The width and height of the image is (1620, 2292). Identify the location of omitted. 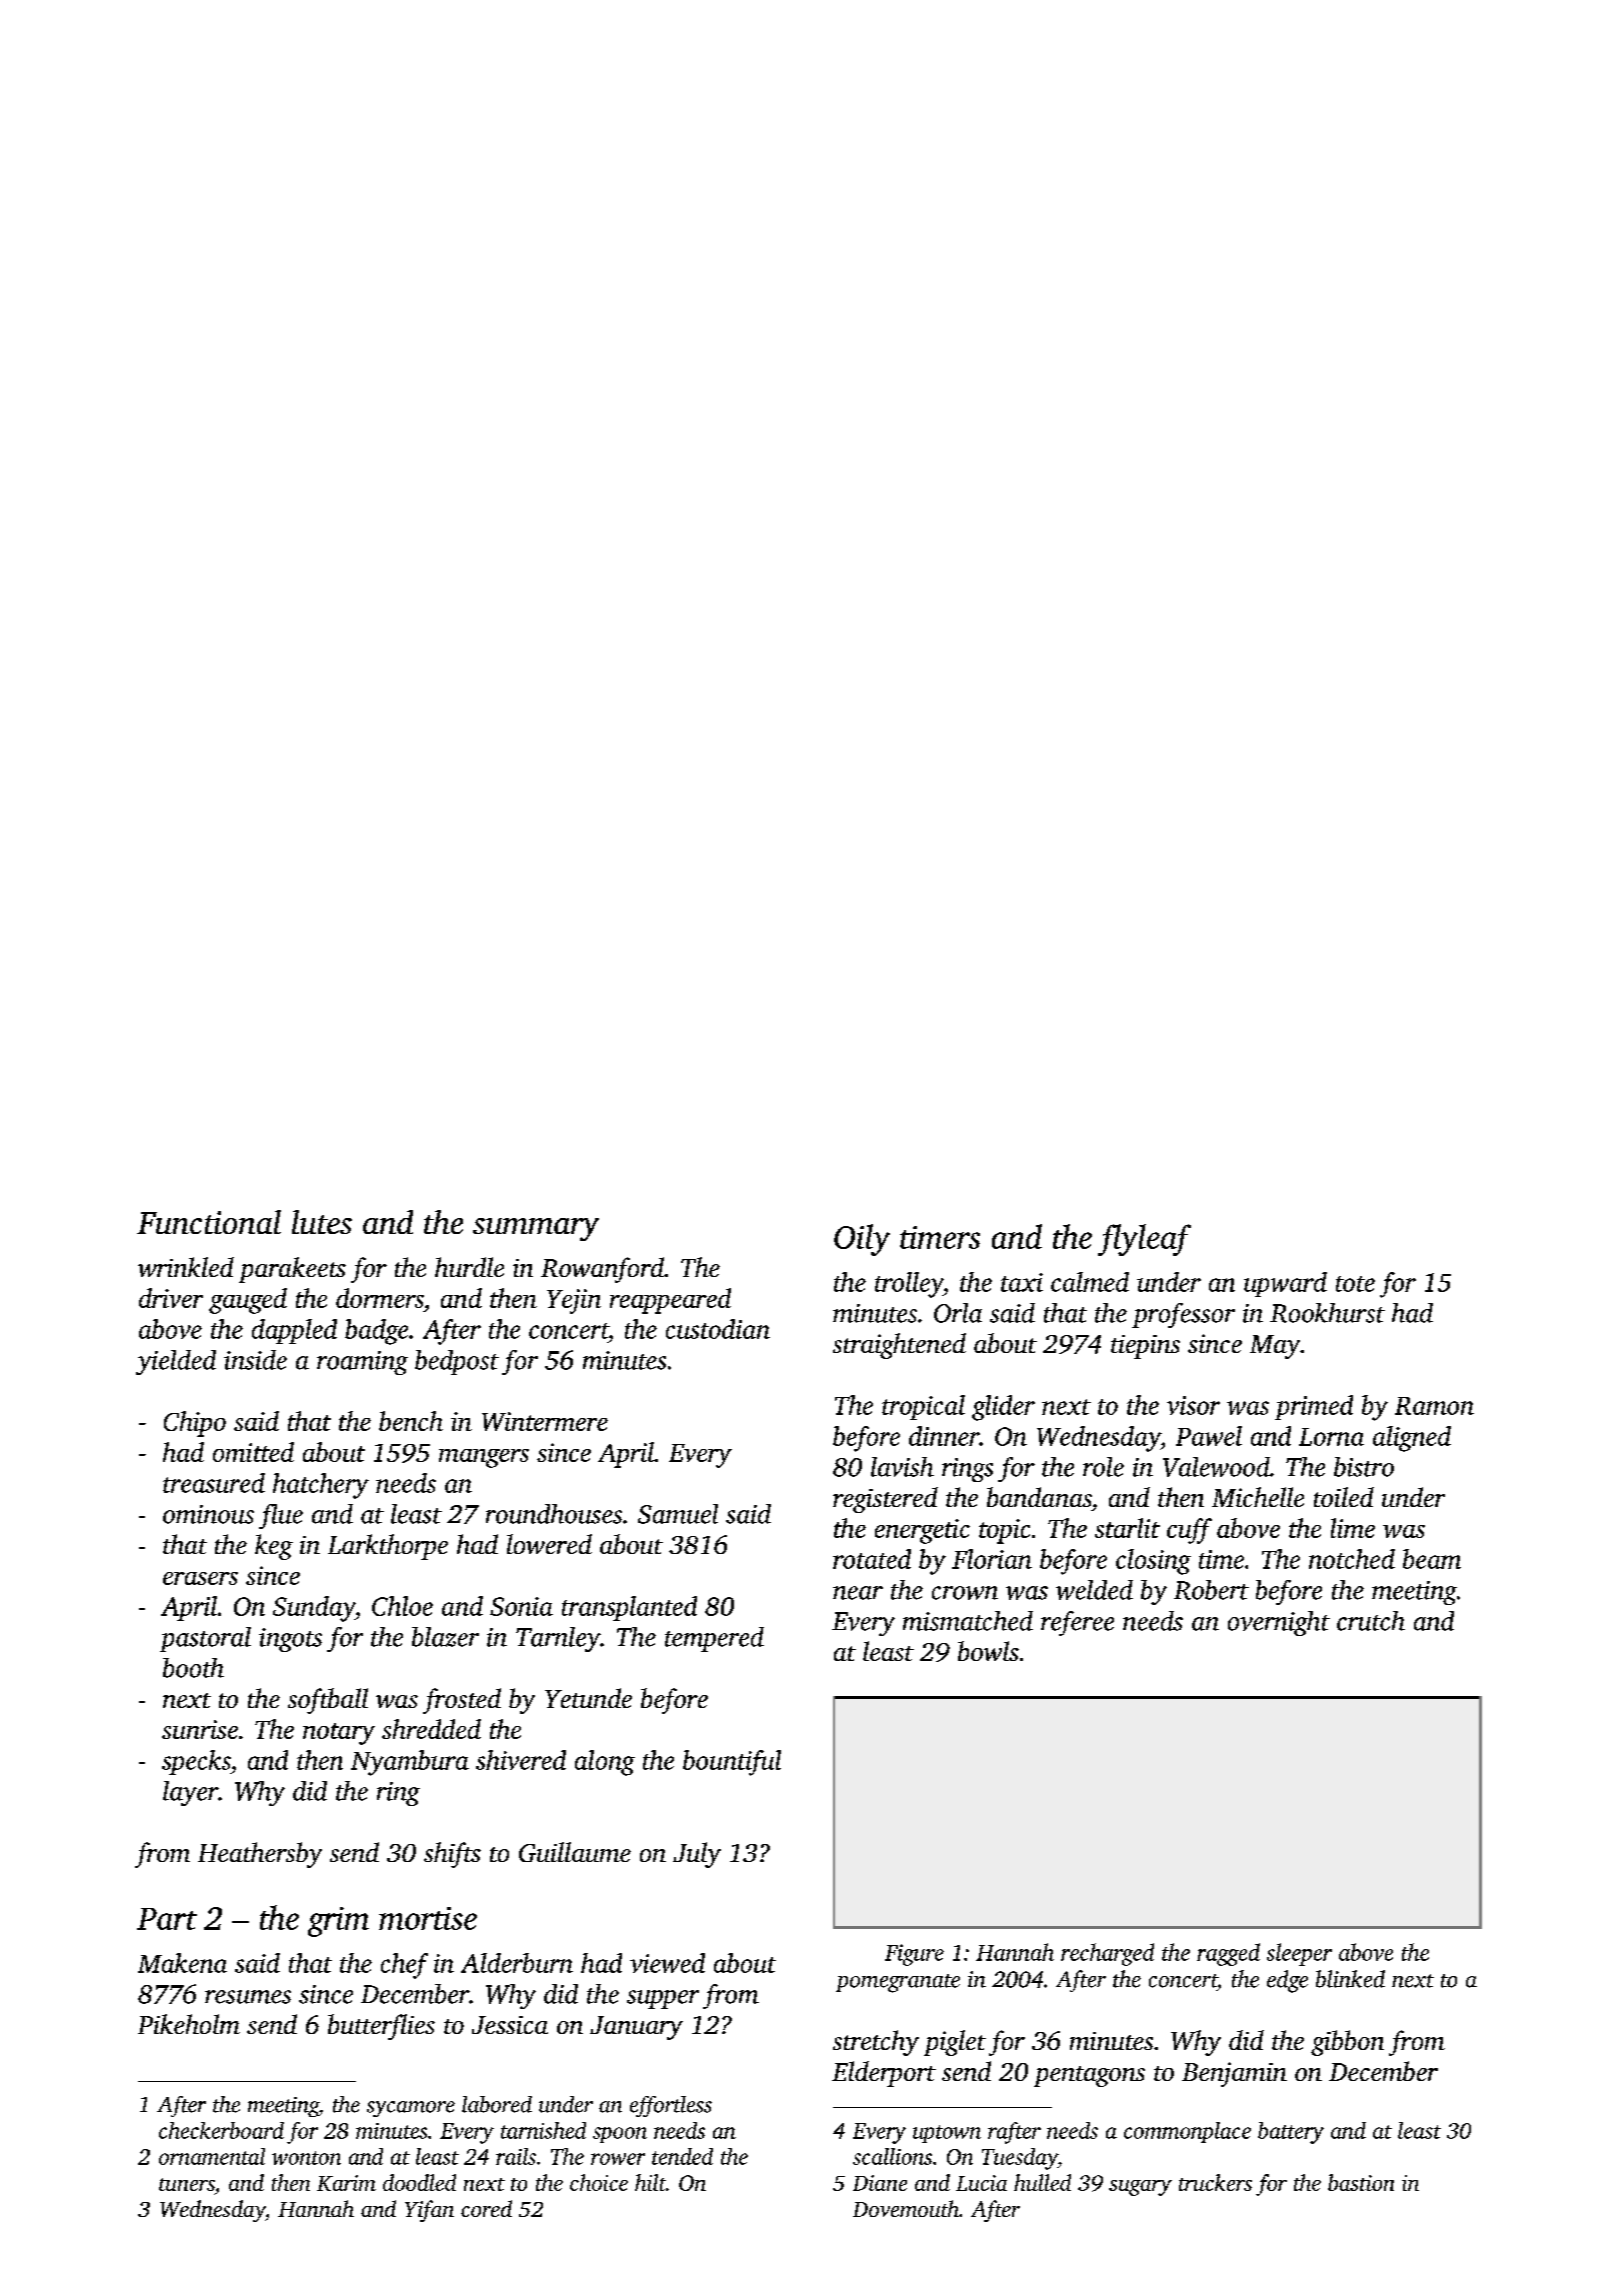
(253, 1452).
